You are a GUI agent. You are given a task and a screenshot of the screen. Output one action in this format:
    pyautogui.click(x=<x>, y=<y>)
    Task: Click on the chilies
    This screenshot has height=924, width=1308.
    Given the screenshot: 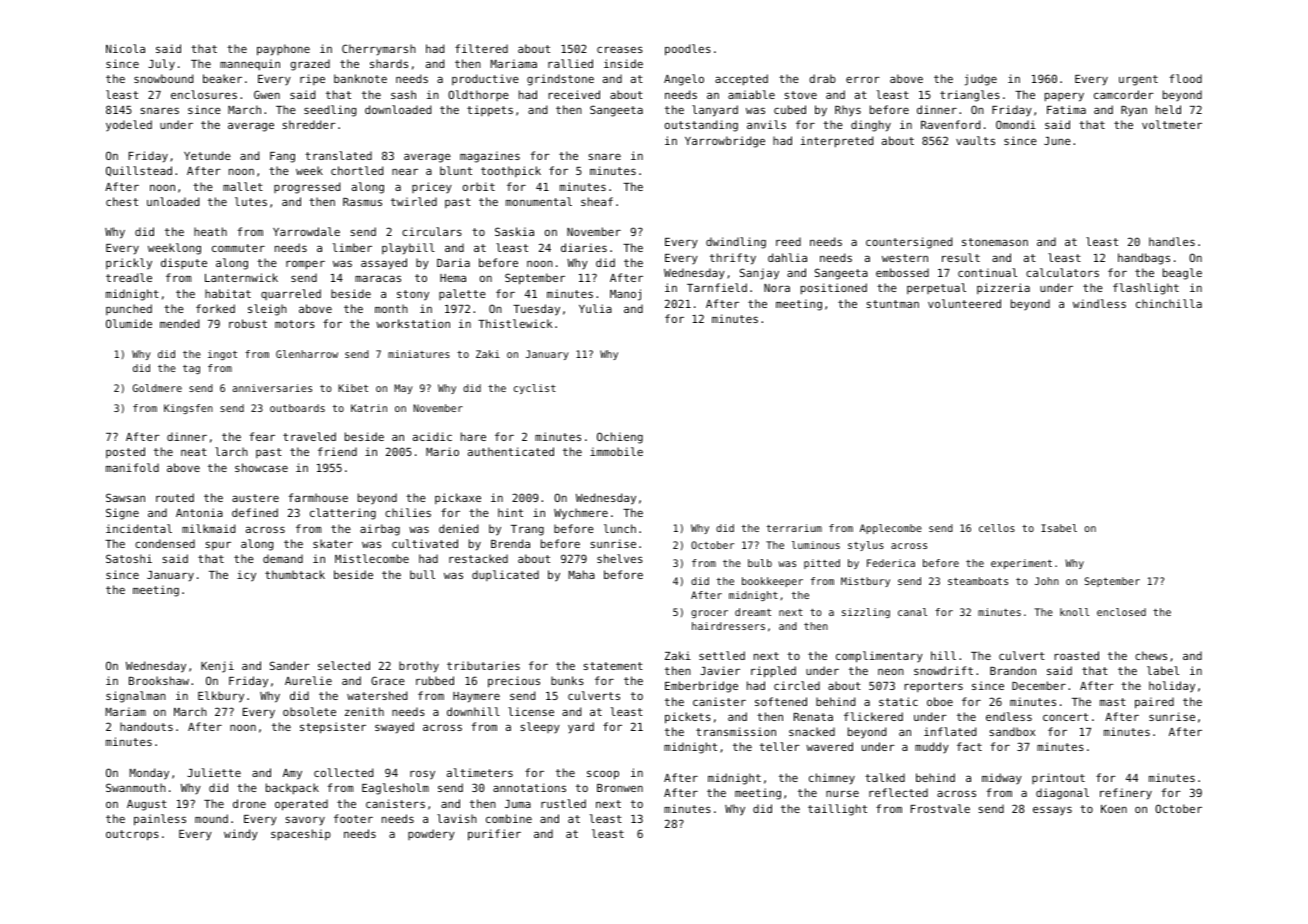 What is the action you would take?
    pyautogui.click(x=408, y=512)
